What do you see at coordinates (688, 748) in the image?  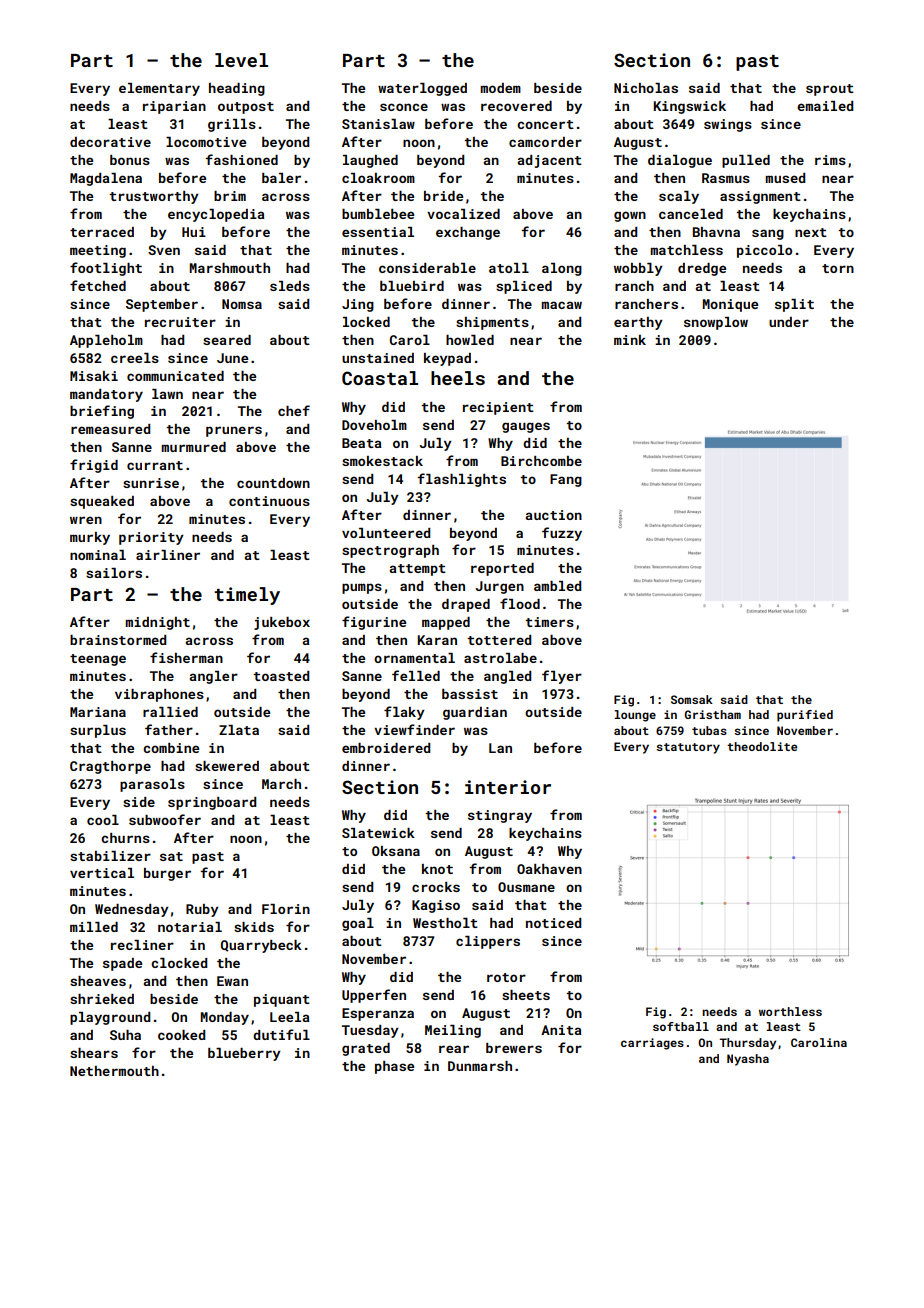 I see `statutory` at bounding box center [688, 748].
